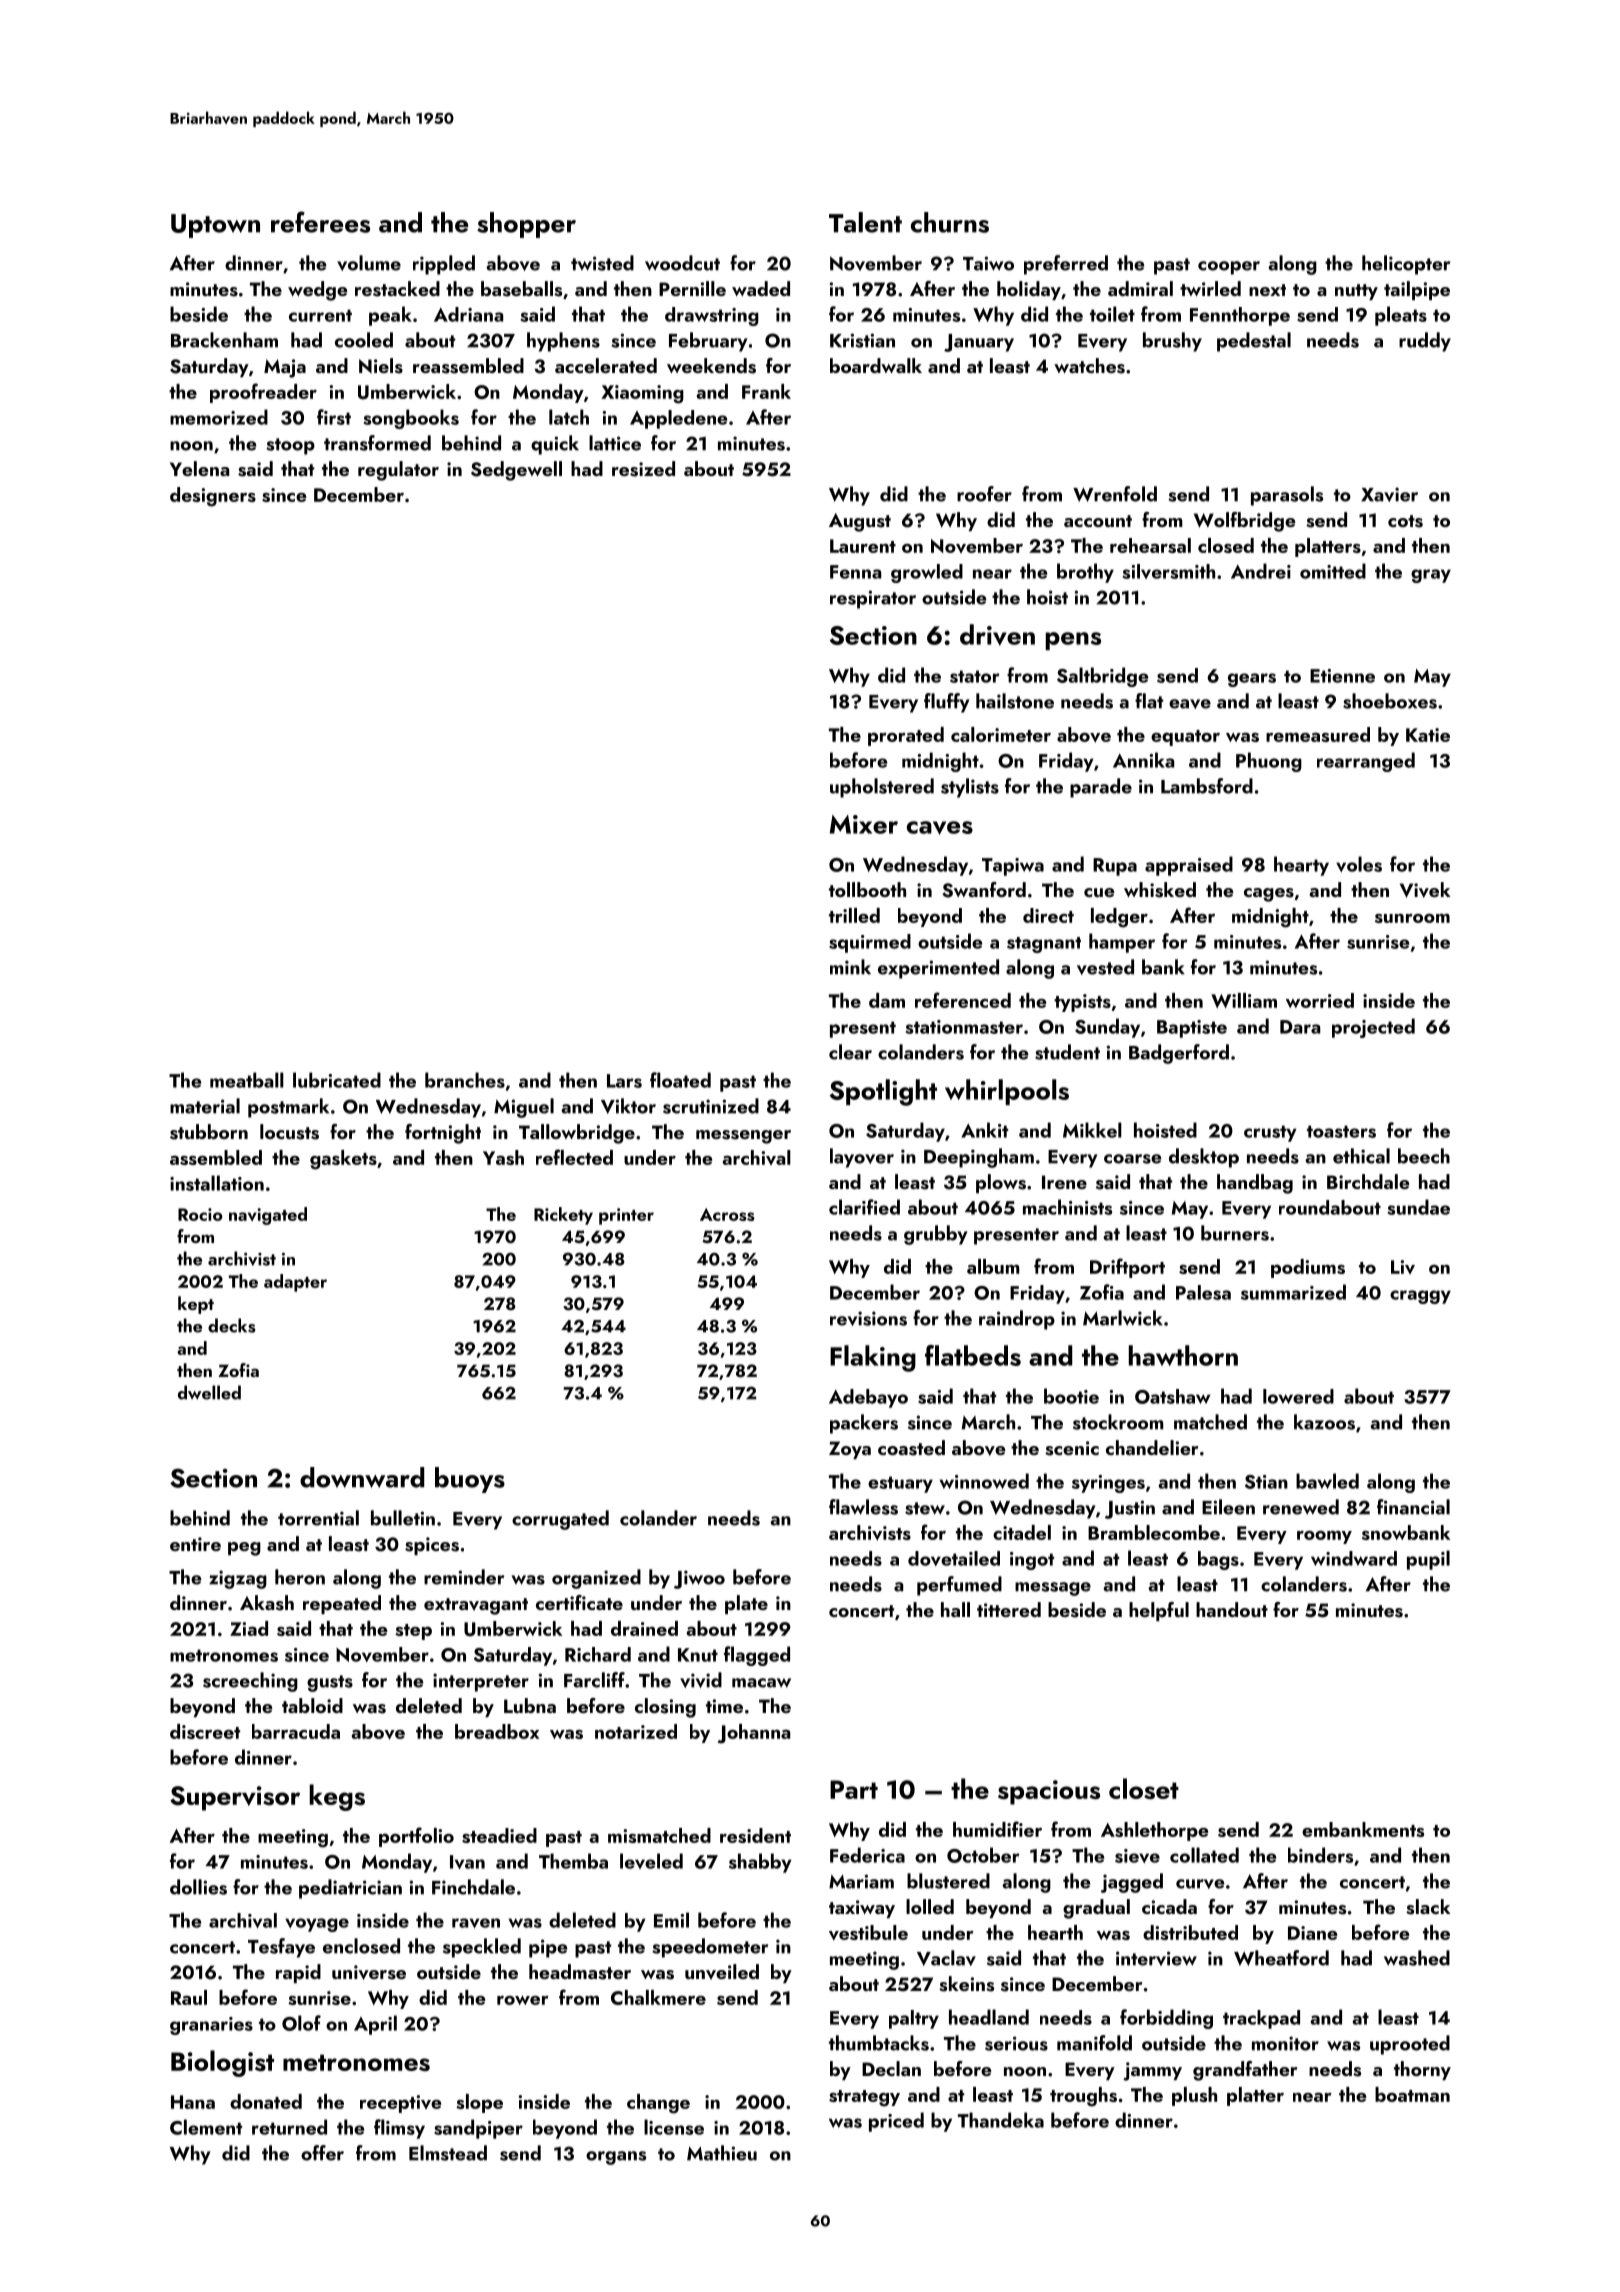  Describe the element at coordinates (891, 2068) in the screenshot. I see `Declan` at that location.
